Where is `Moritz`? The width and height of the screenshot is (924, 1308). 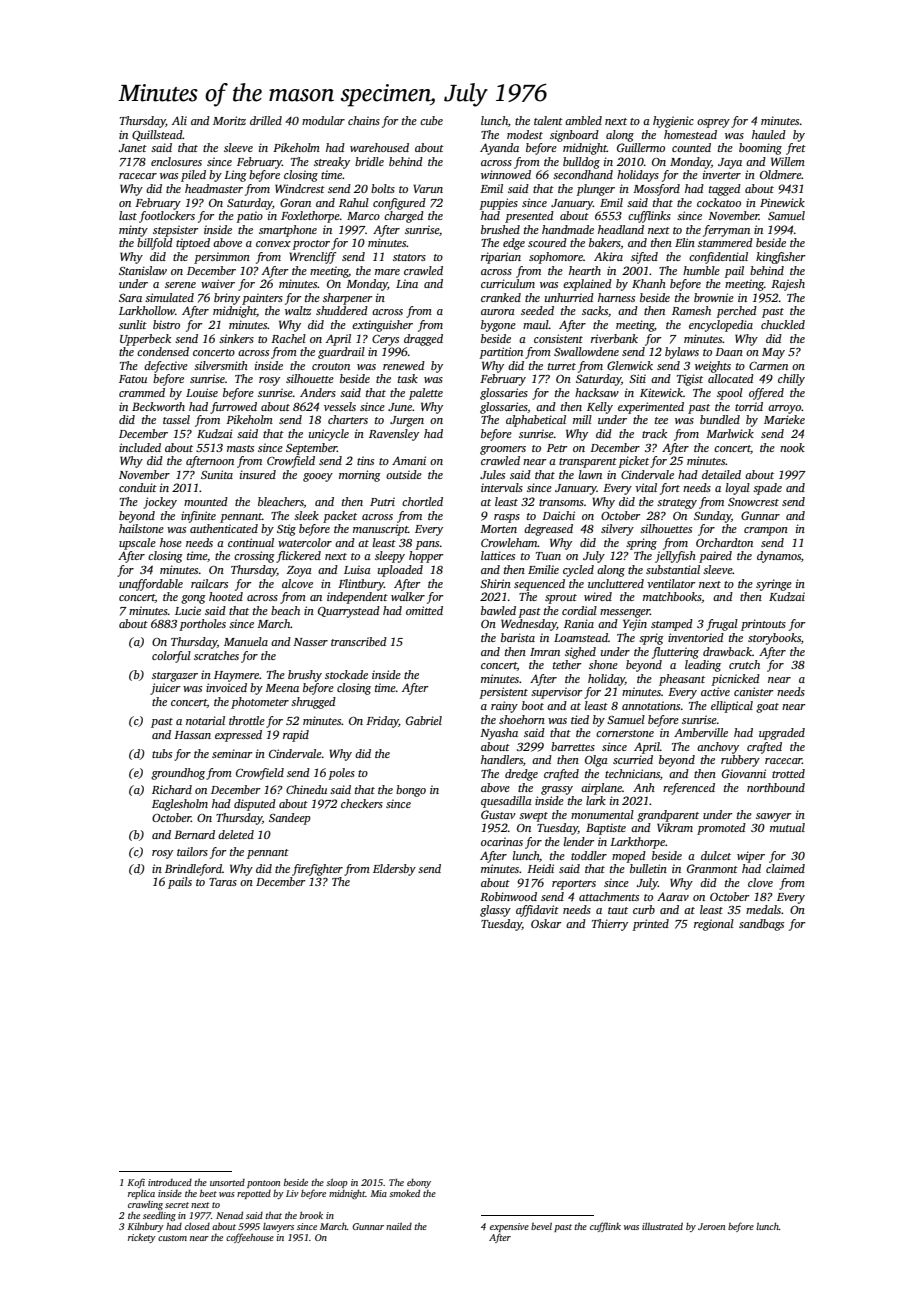 Moritz is located at coordinates (229, 120).
